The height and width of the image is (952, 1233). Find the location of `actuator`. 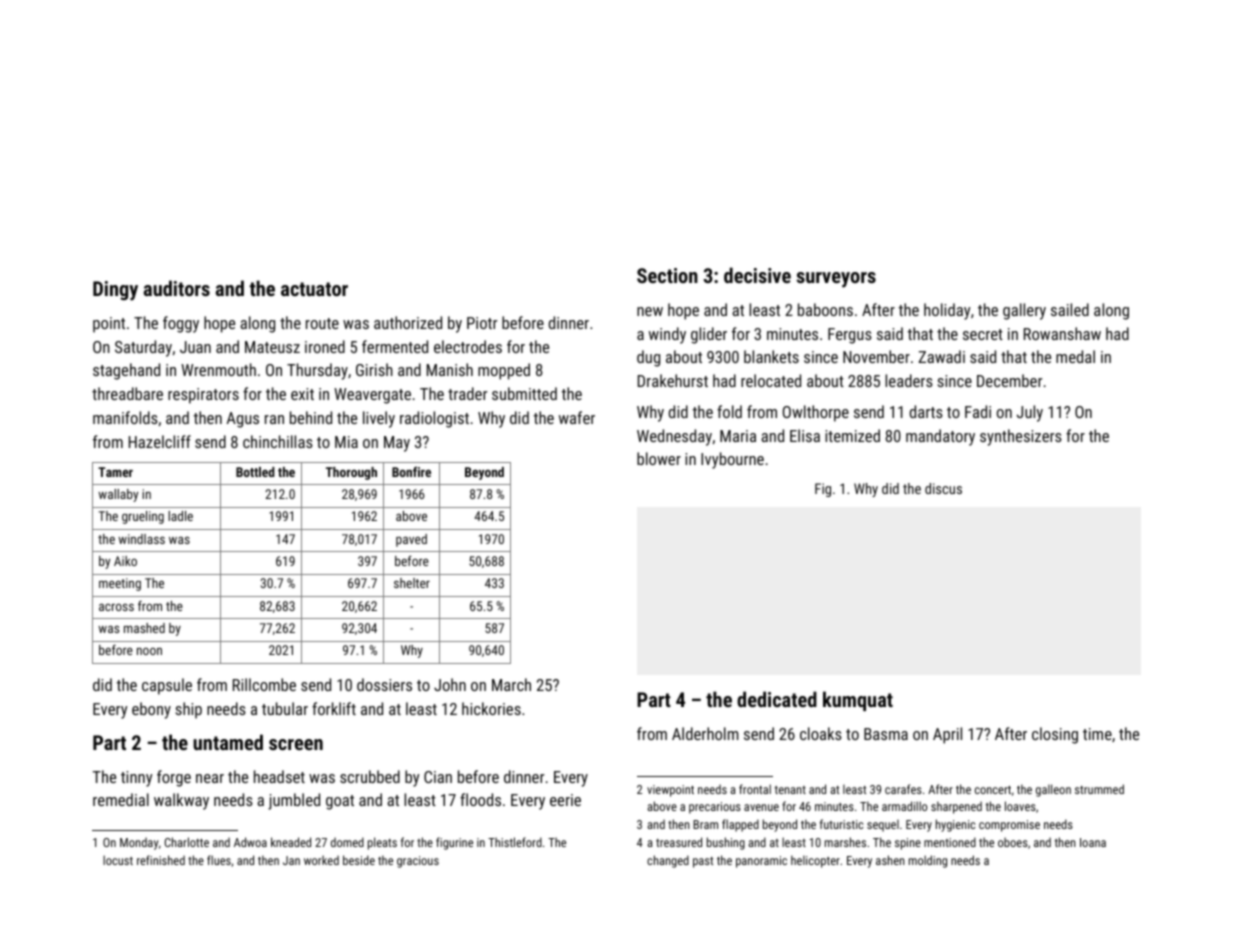

actuator is located at coordinates (314, 289).
